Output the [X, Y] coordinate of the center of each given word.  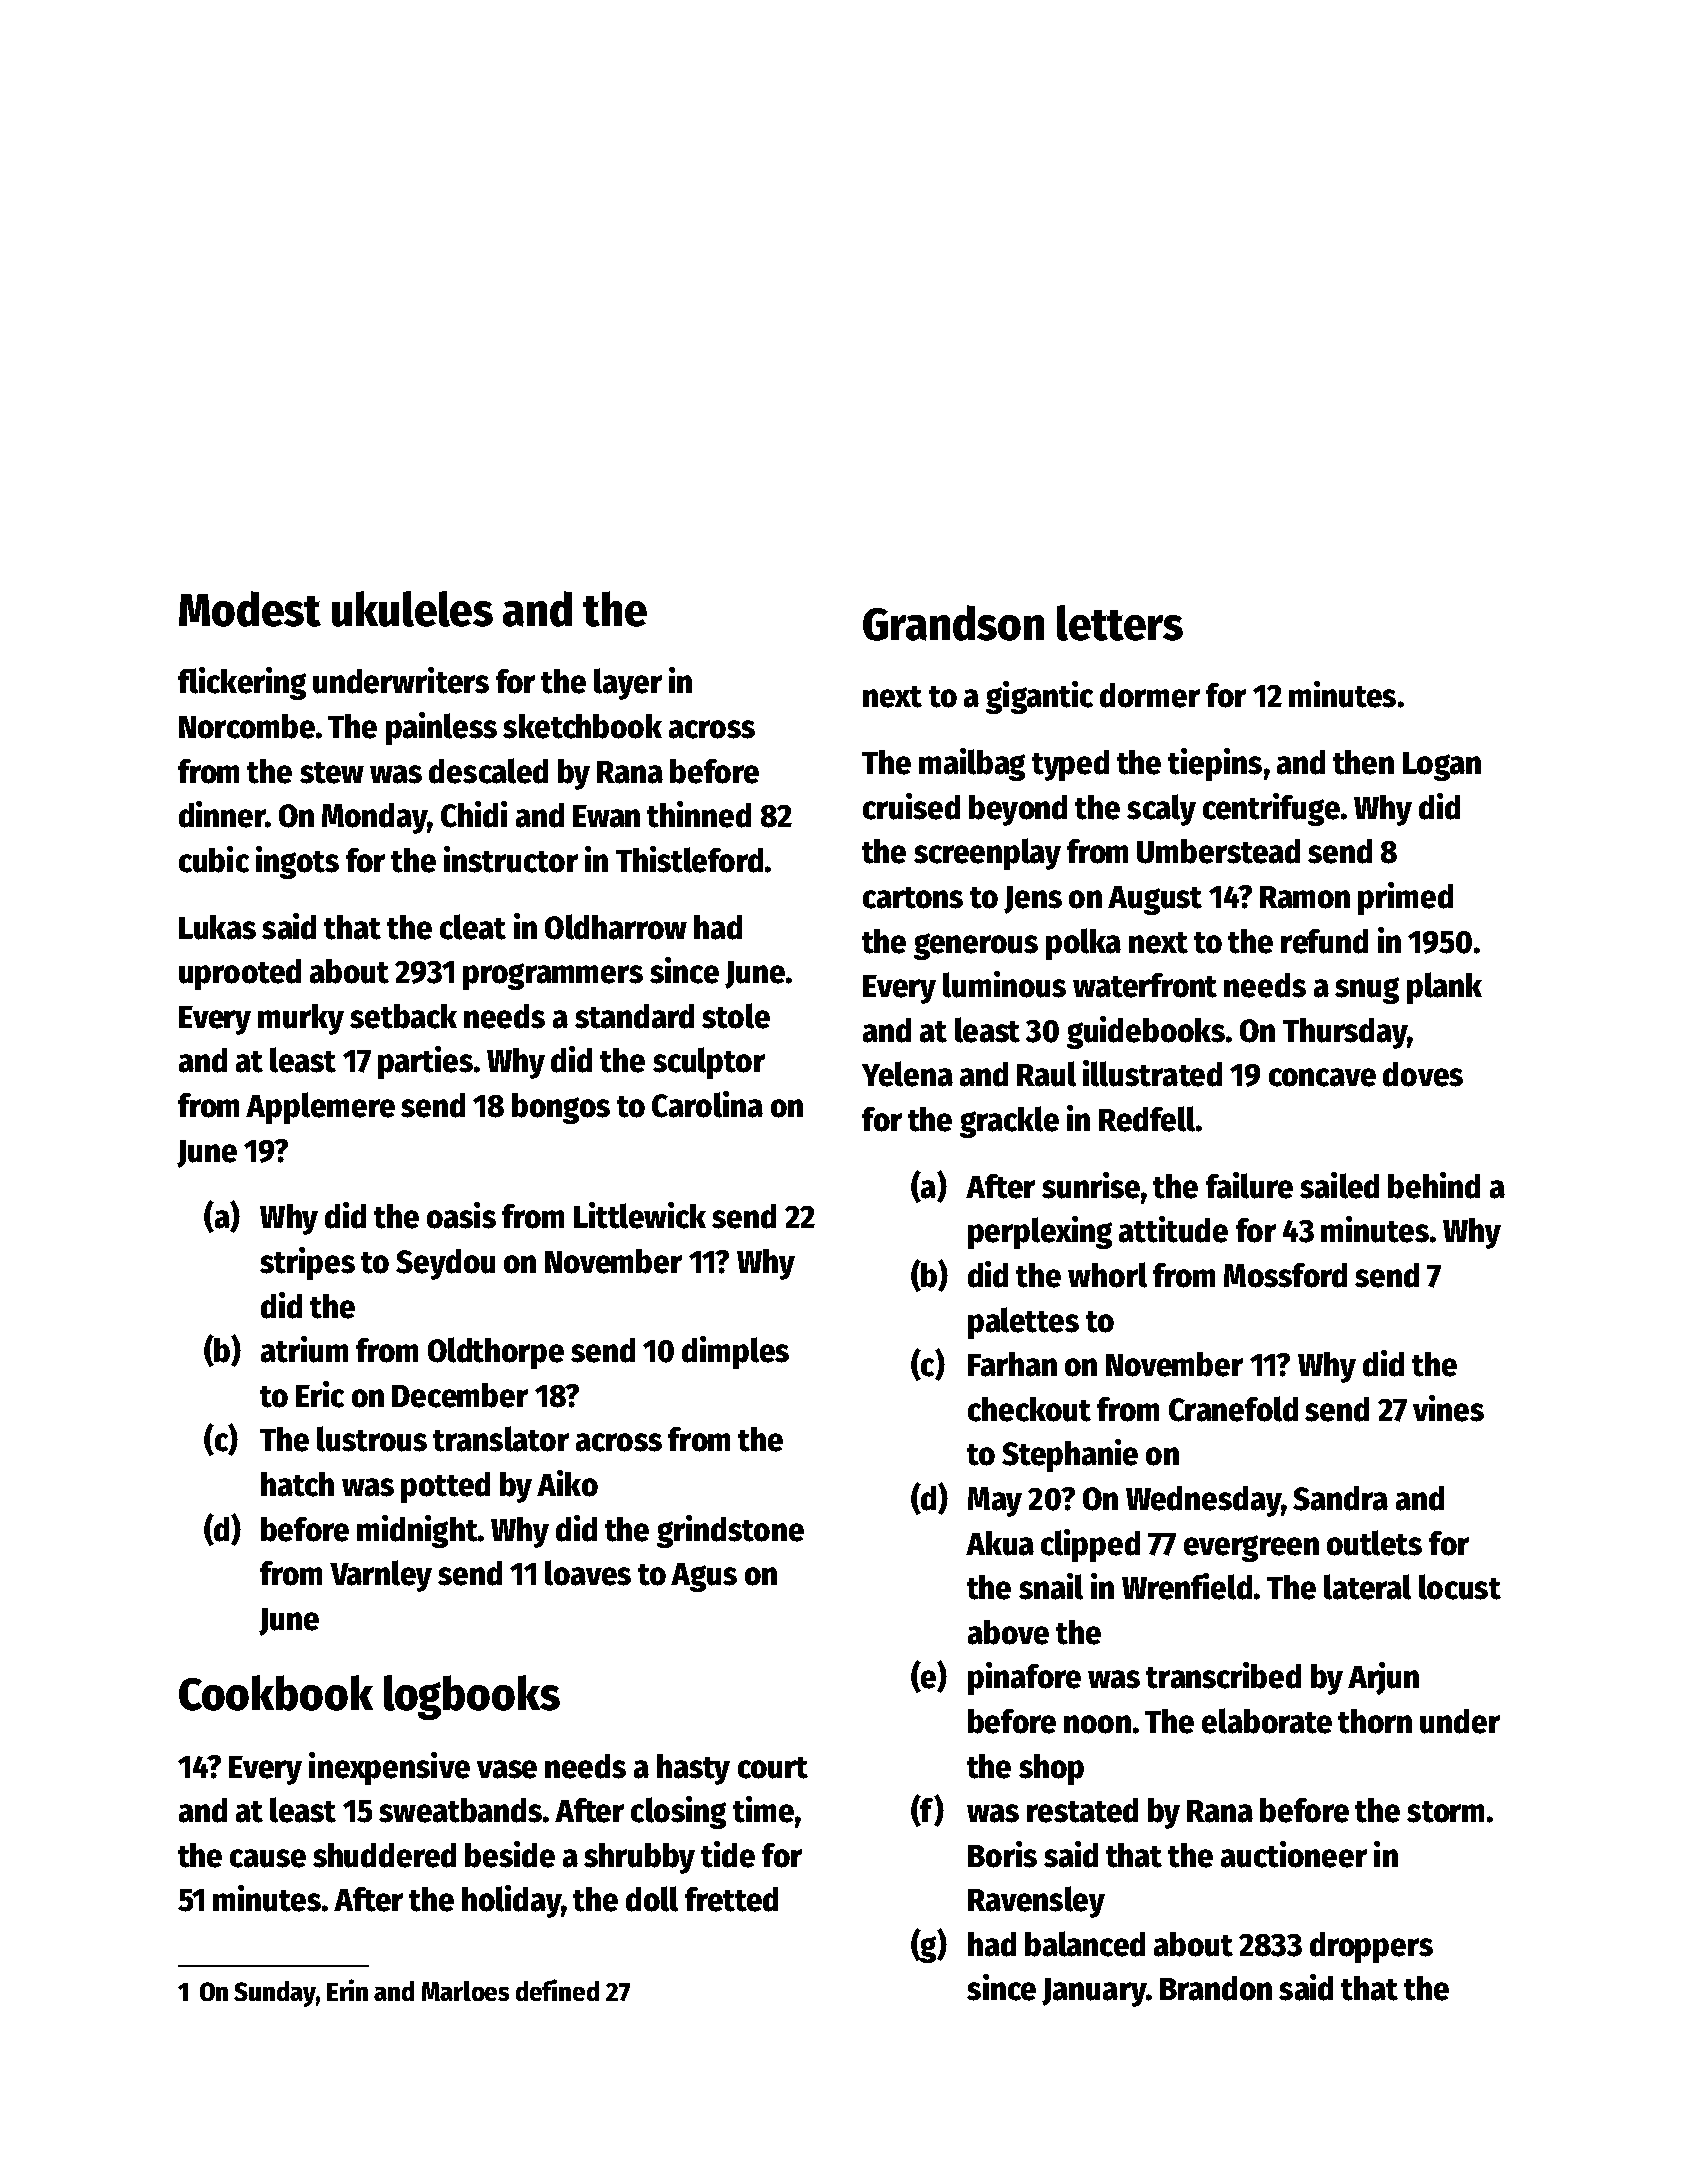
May [995, 1502]
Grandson [953, 623]
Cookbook [276, 1693]
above [1008, 1632]
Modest [250, 609]
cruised [911, 806]
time [763, 1809]
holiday [511, 1901]
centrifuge [1271, 809]
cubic [214, 859]
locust [1460, 1587]
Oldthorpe [496, 1353]
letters [1120, 623]
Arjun [1383, 1678]
